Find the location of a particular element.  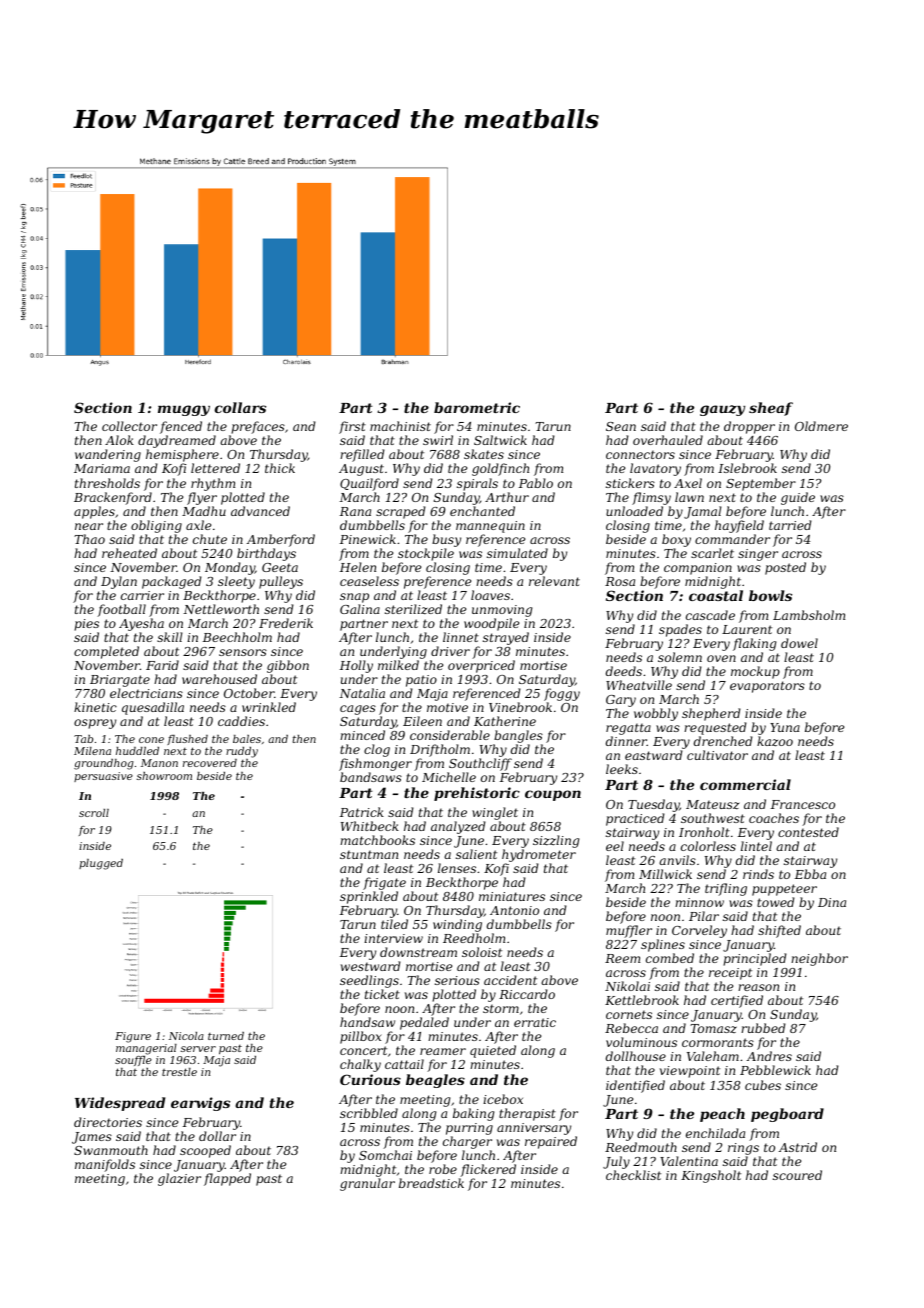

fenced is located at coordinates (181, 427).
